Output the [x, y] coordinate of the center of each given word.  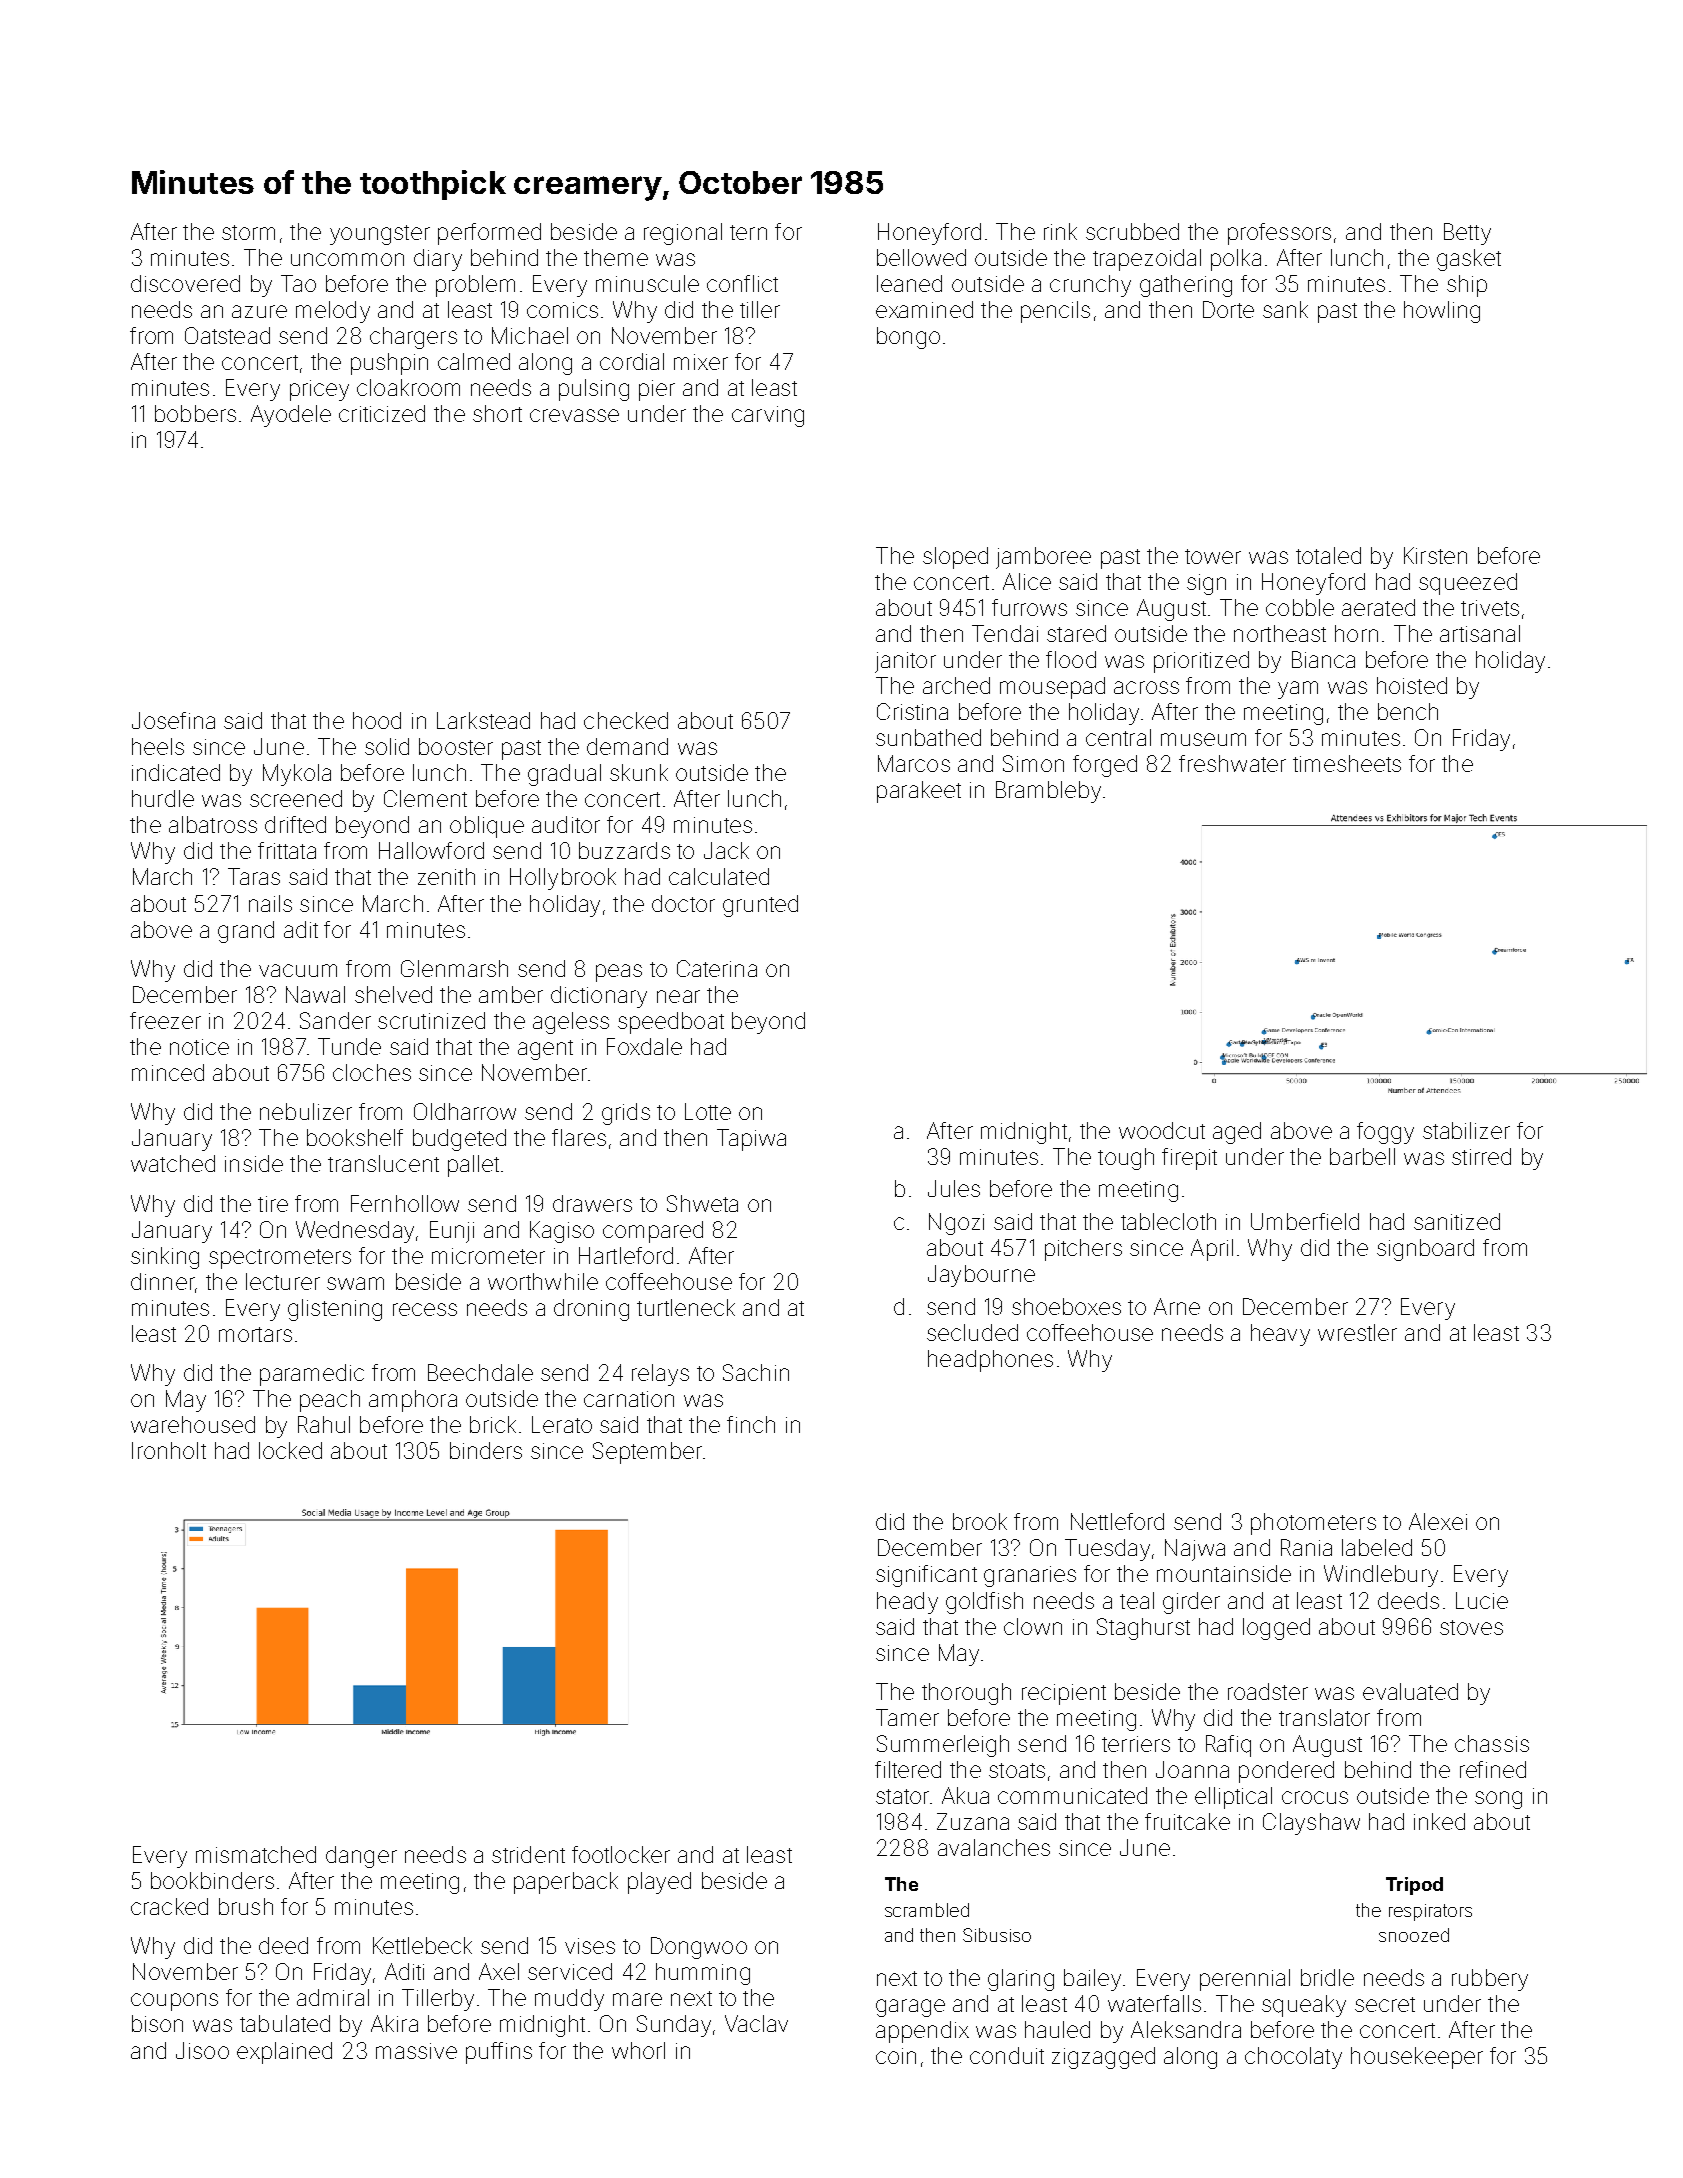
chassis [1492, 1743]
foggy [1385, 1133]
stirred [1481, 1156]
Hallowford [431, 850]
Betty [1467, 234]
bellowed [921, 257]
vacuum [298, 970]
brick [493, 1424]
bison [157, 2023]
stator [902, 1796]
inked [1439, 1821]
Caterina [717, 968]
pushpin [389, 364]
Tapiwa [751, 1140]
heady [907, 1603]
